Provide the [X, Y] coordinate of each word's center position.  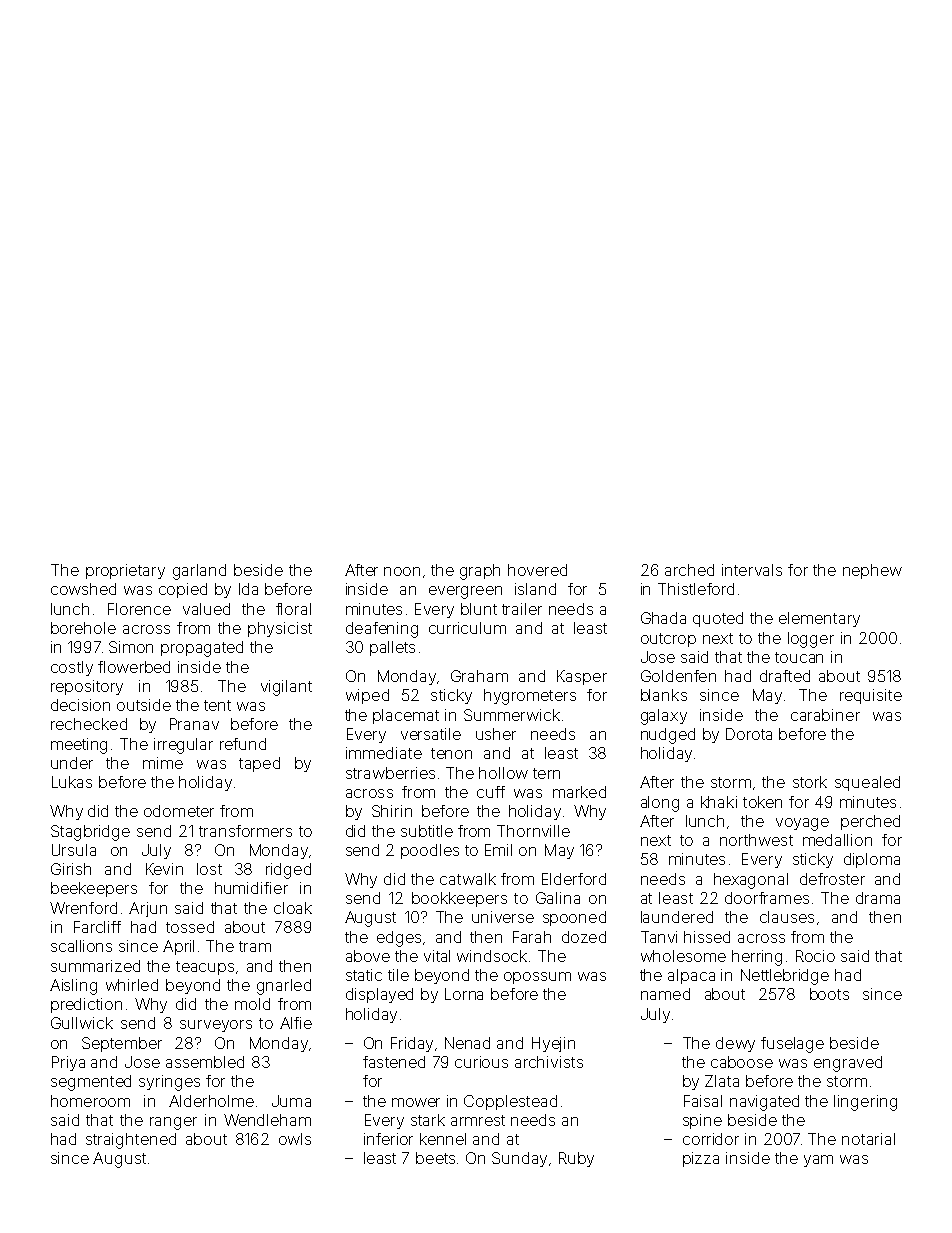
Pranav [194, 724]
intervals [752, 570]
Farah [532, 937]
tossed [190, 927]
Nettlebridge [785, 977]
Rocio [815, 956]
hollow [503, 773]
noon [402, 571]
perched [870, 822]
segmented [91, 1083]
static [364, 975]
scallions [81, 946]
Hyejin [553, 1044]
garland [199, 572]
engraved [848, 1064]
